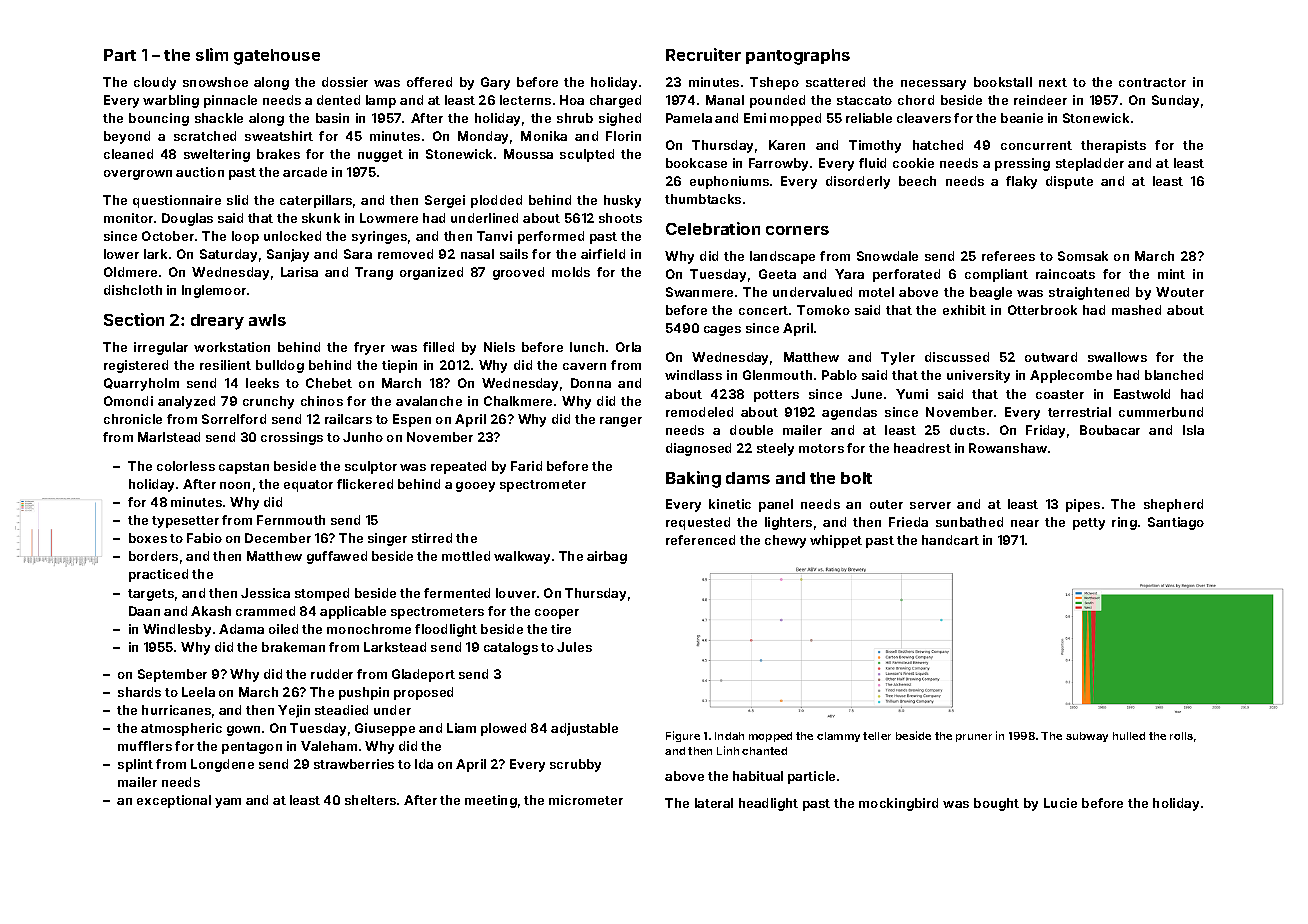  Describe the element at coordinates (908, 522) in the document. I see `Frieda` at that location.
